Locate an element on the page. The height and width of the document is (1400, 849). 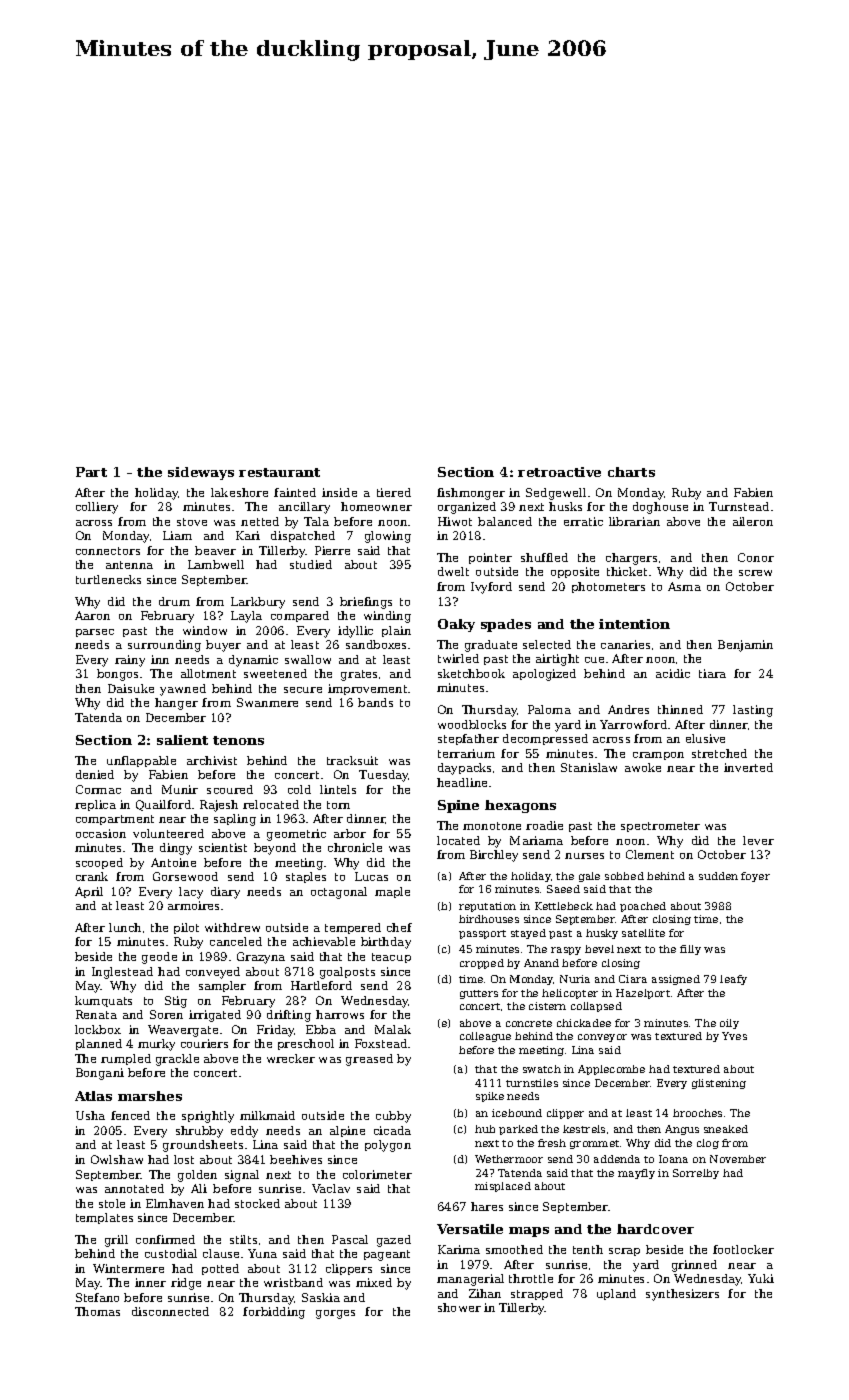
reputation is located at coordinates (487, 907).
